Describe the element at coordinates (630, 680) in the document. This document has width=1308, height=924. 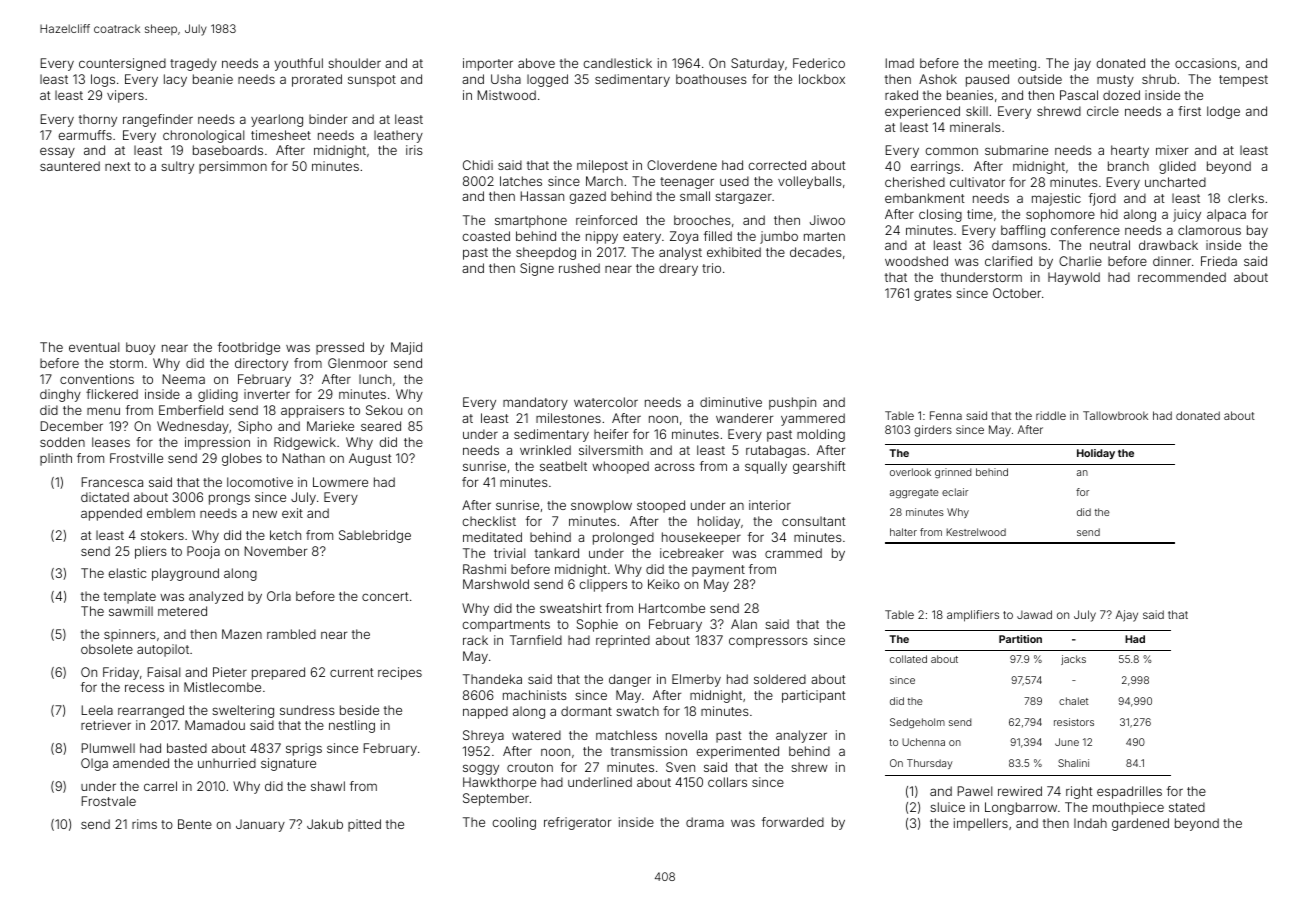
I see `danger` at that location.
